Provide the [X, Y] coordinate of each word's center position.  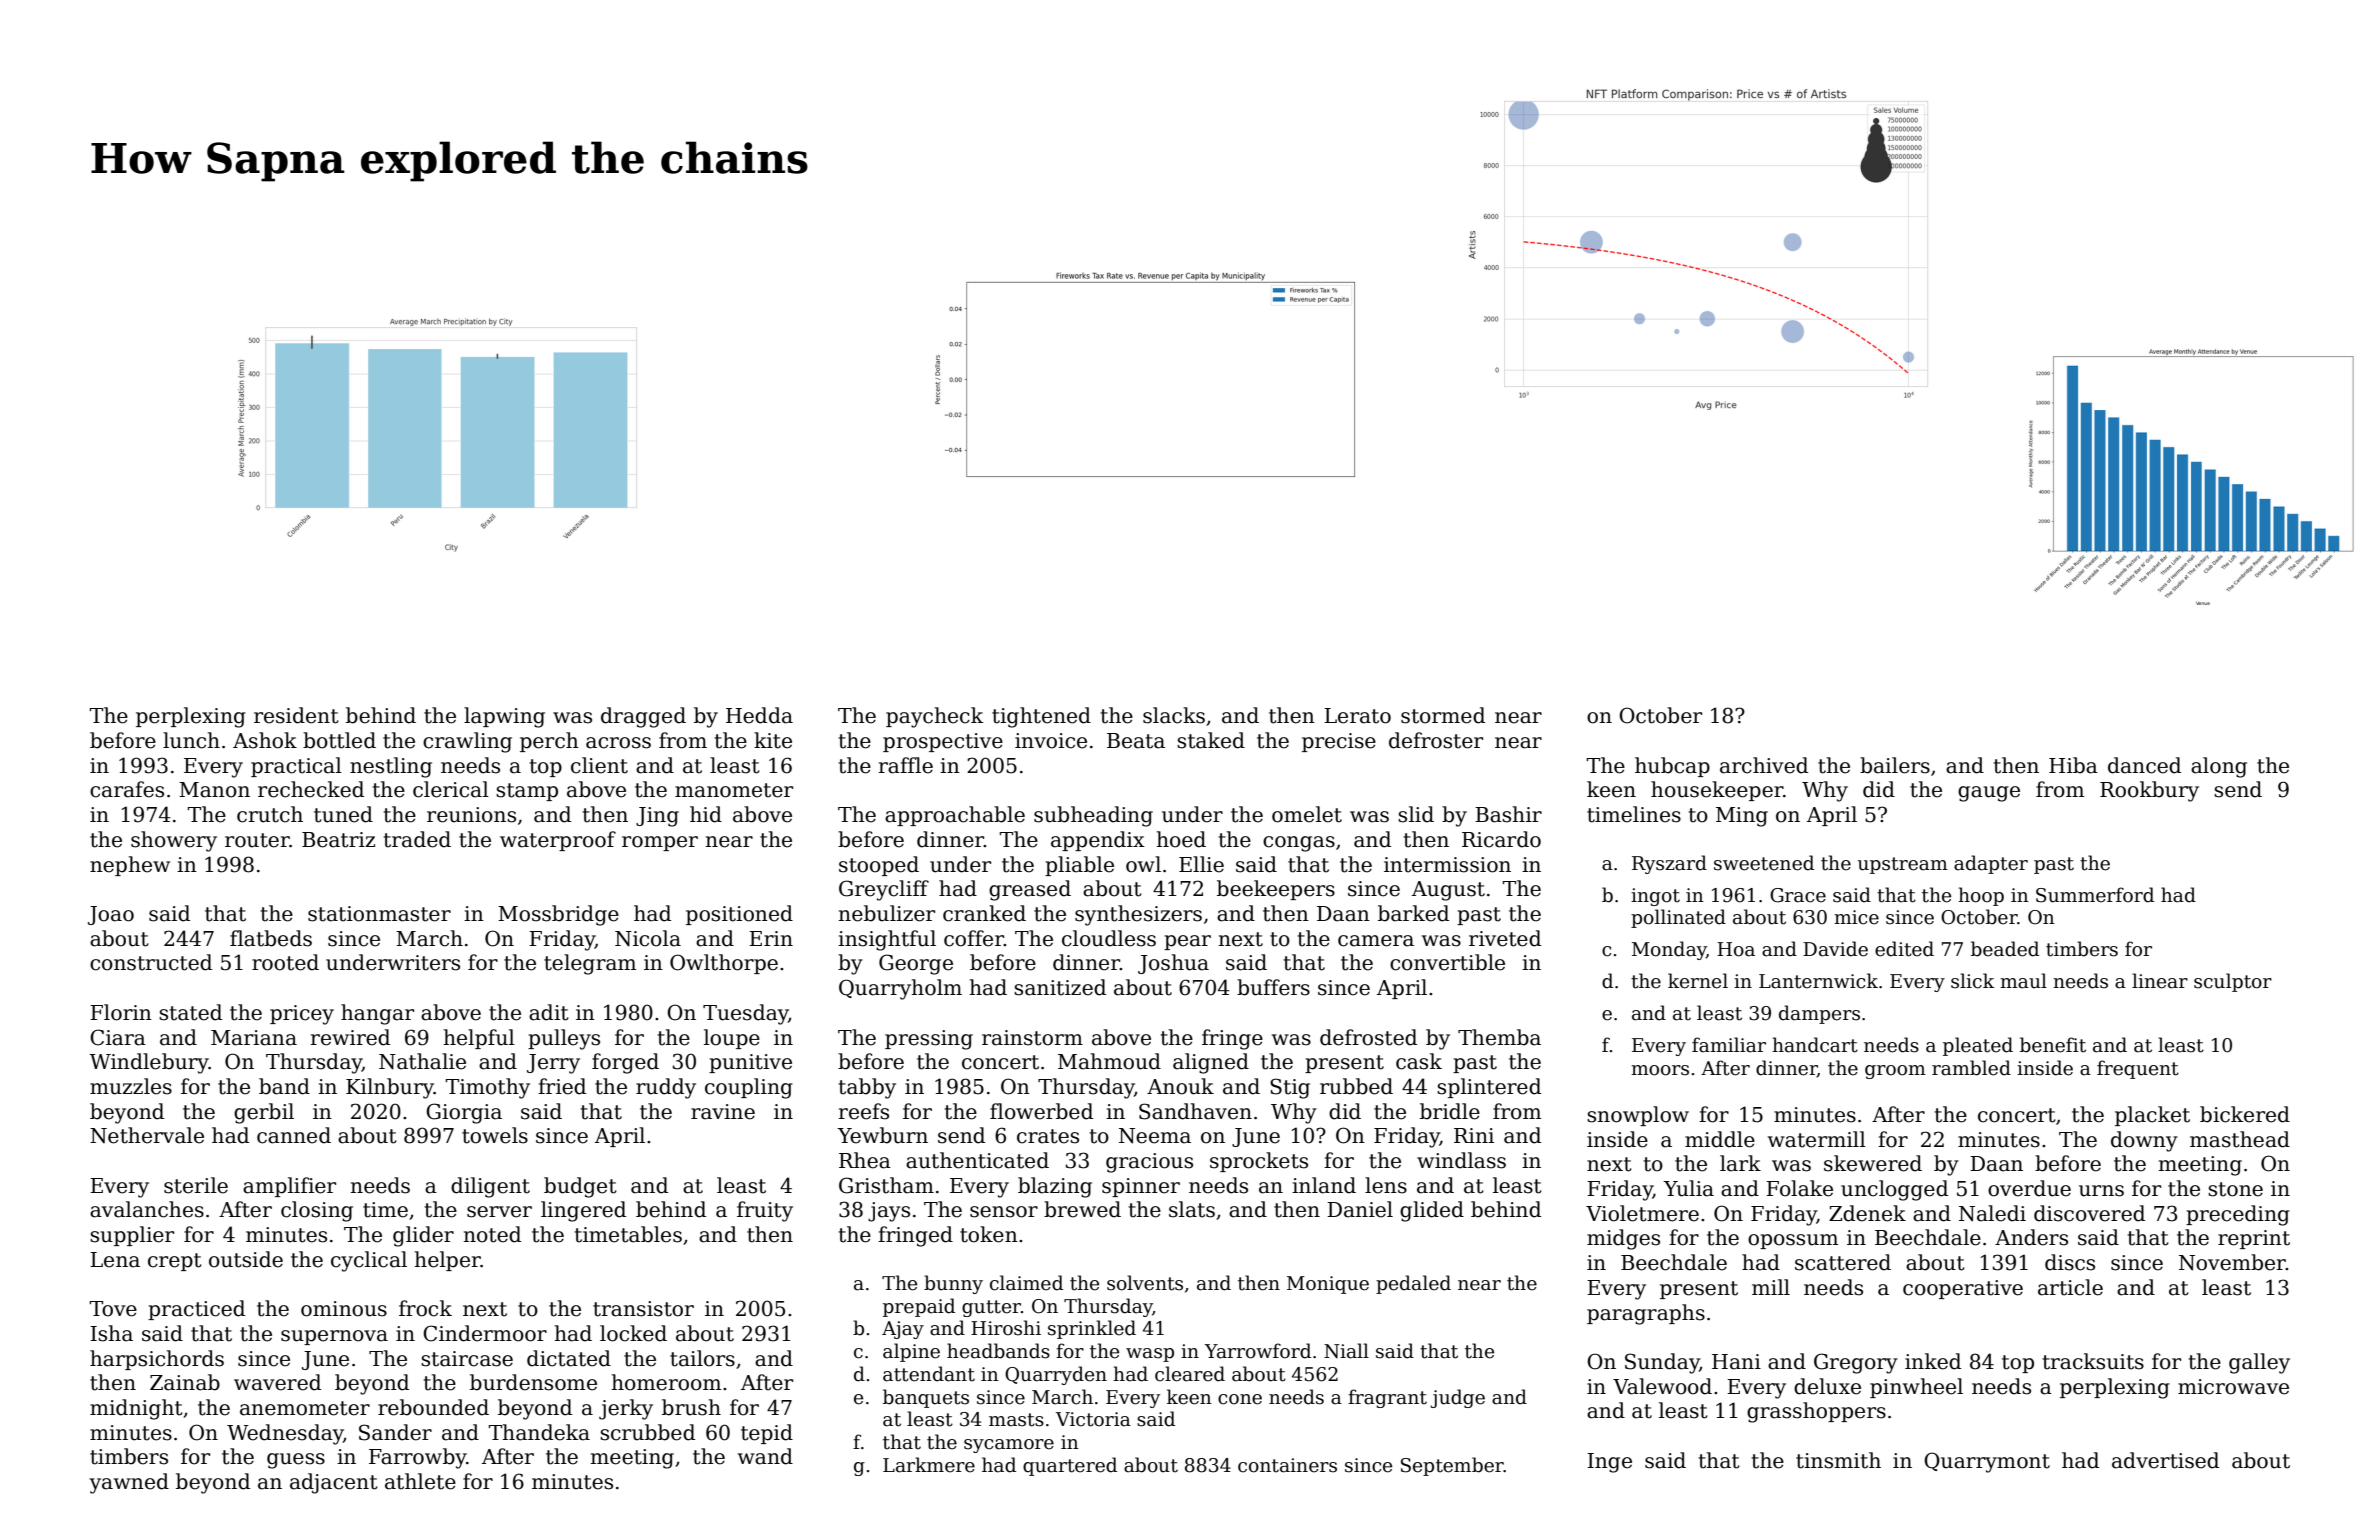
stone [2235, 1189]
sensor [1004, 1212]
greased [1030, 890]
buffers [1273, 987]
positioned [739, 915]
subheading [1093, 816]
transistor [643, 1309]
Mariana [254, 1038]
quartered [1070, 1466]
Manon [214, 790]
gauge [1989, 794]
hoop [1981, 896]
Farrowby [418, 1458]
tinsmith [1838, 1460]
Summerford [2095, 895]
